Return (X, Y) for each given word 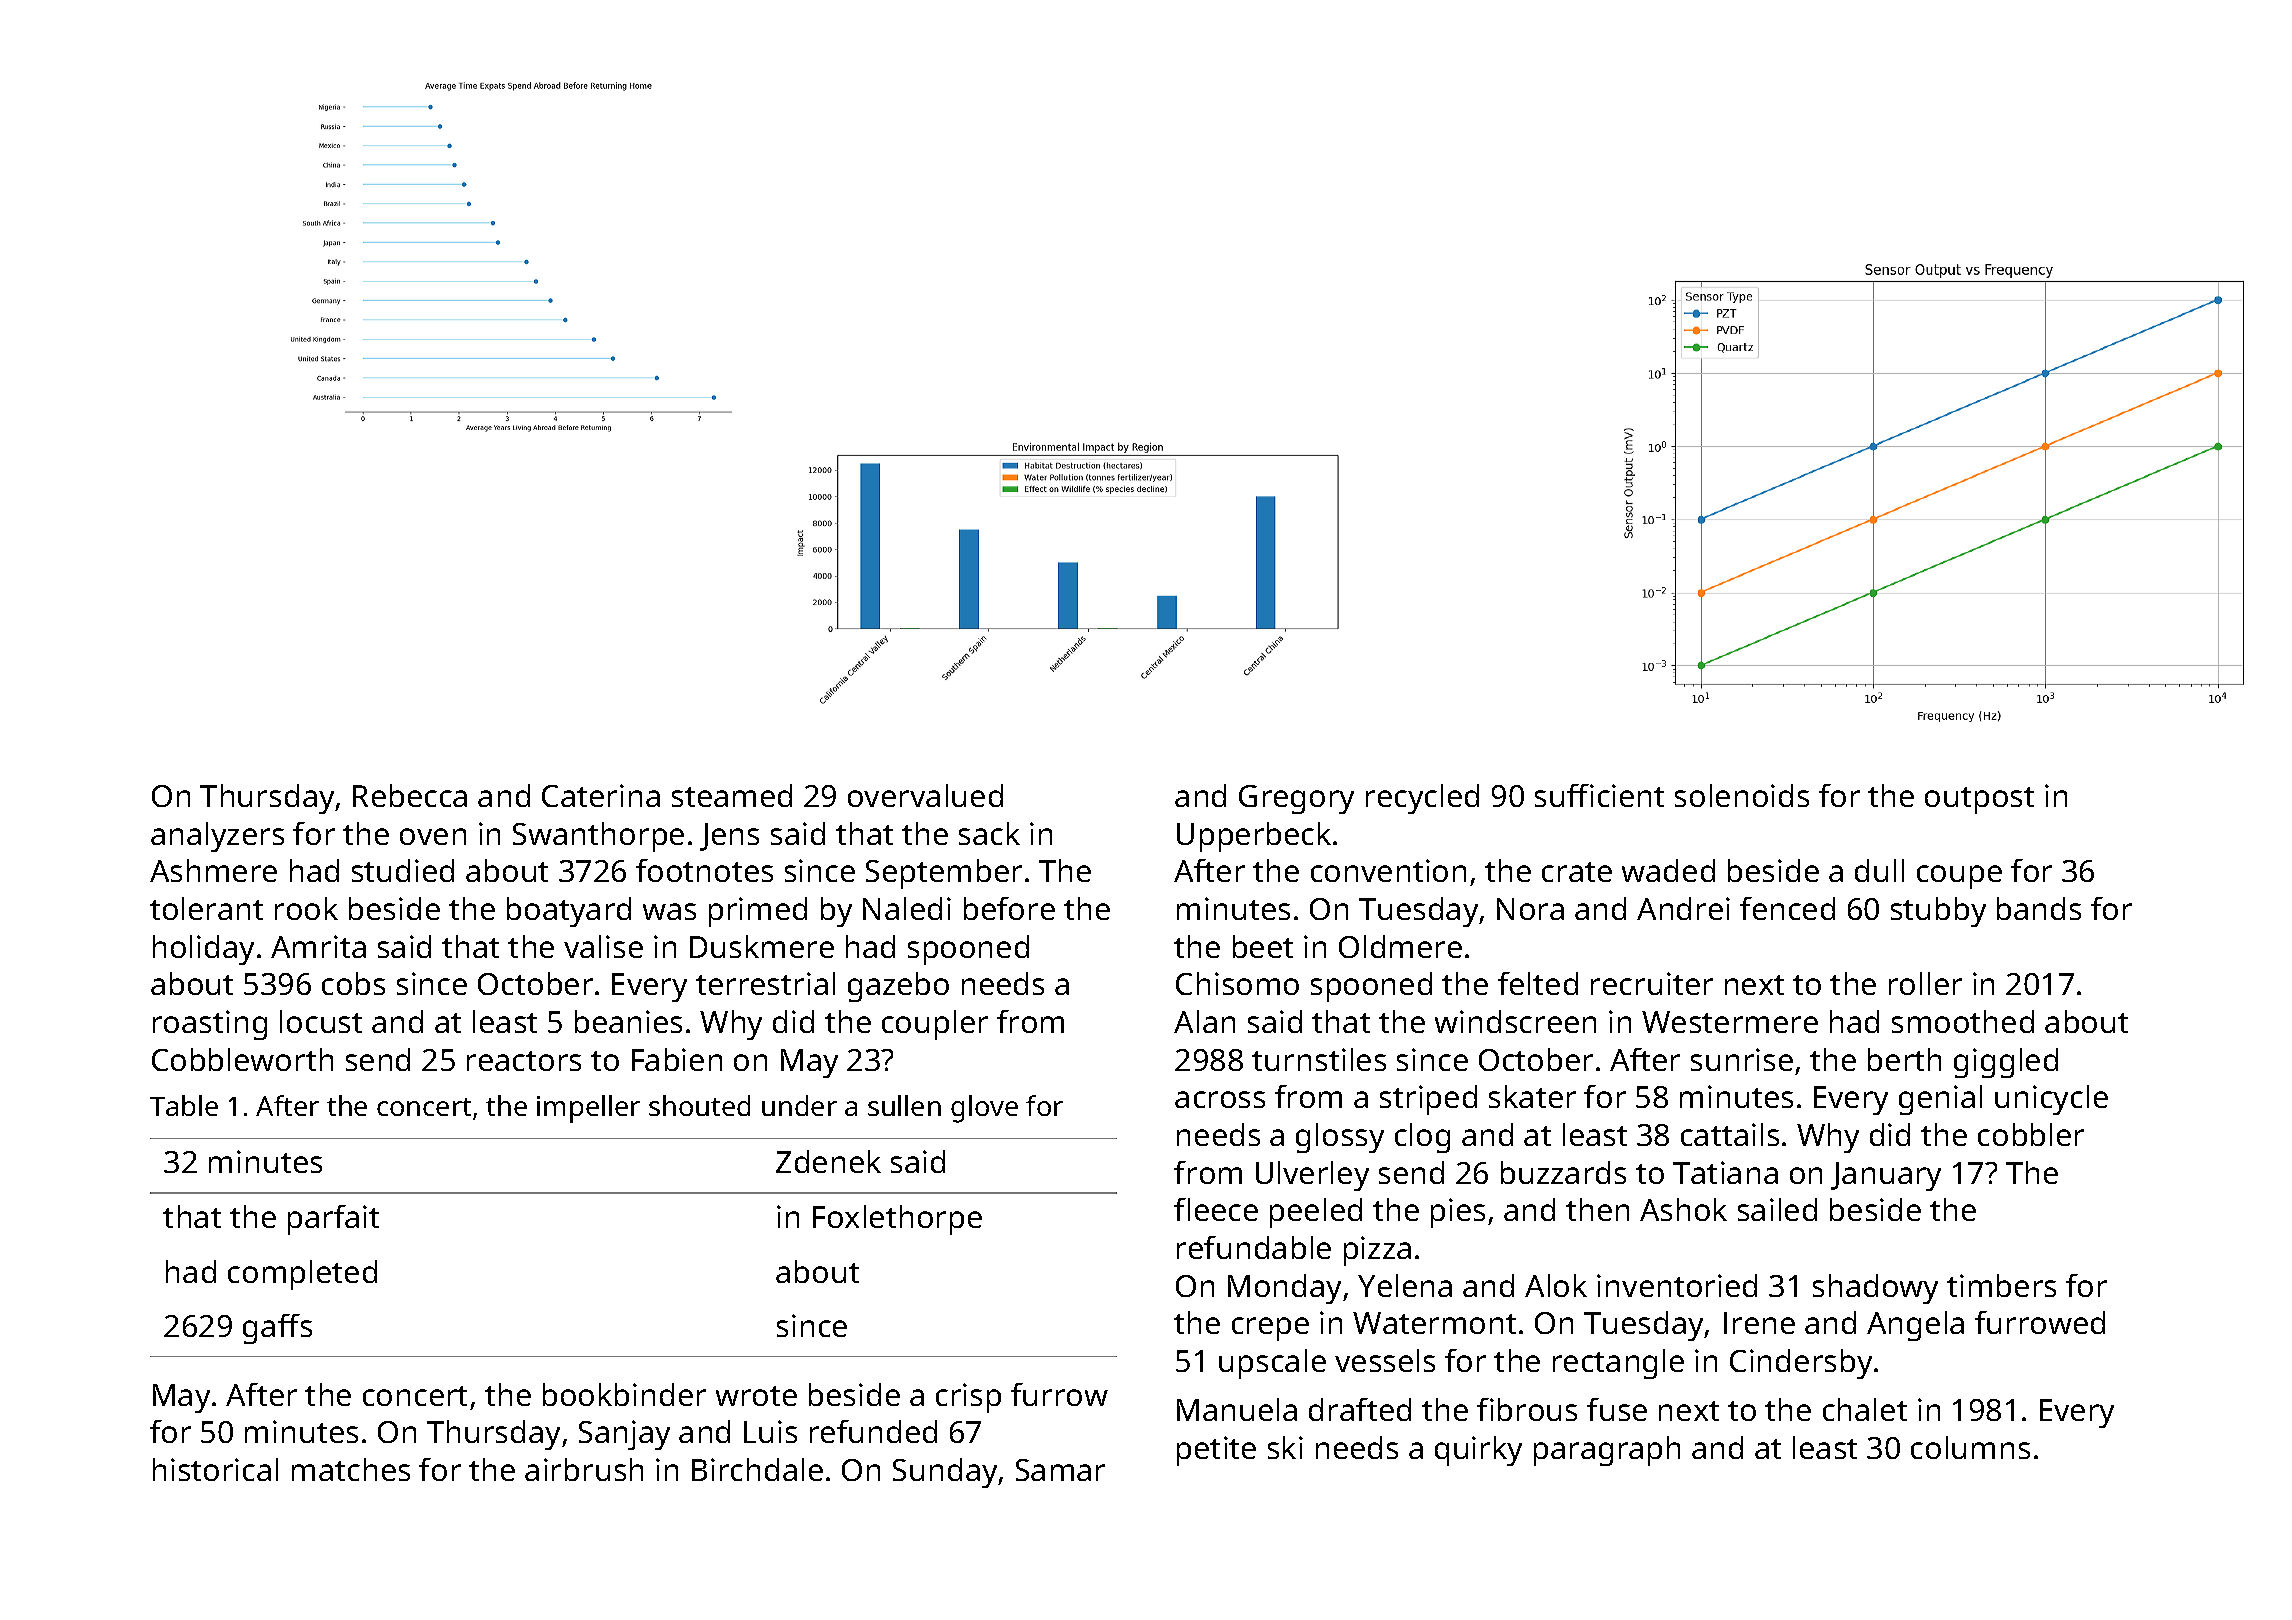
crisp (968, 1398)
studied (403, 870)
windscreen (1515, 1021)
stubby (1938, 912)
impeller (588, 1109)
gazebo (898, 987)
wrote (756, 1396)
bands (2039, 908)
